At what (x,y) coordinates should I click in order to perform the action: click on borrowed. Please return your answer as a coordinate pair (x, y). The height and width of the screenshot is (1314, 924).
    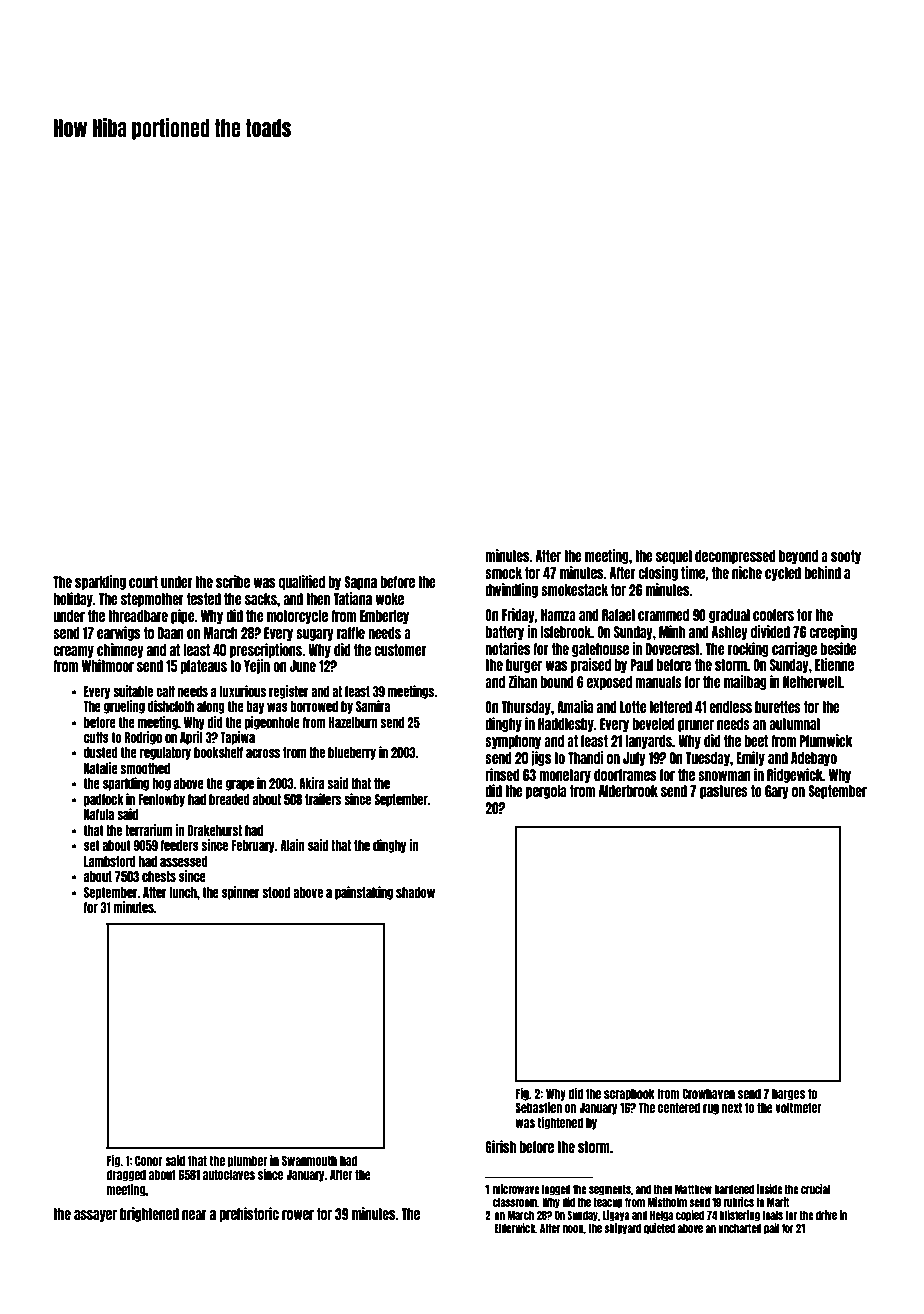
    Looking at the image, I should click on (314, 706).
